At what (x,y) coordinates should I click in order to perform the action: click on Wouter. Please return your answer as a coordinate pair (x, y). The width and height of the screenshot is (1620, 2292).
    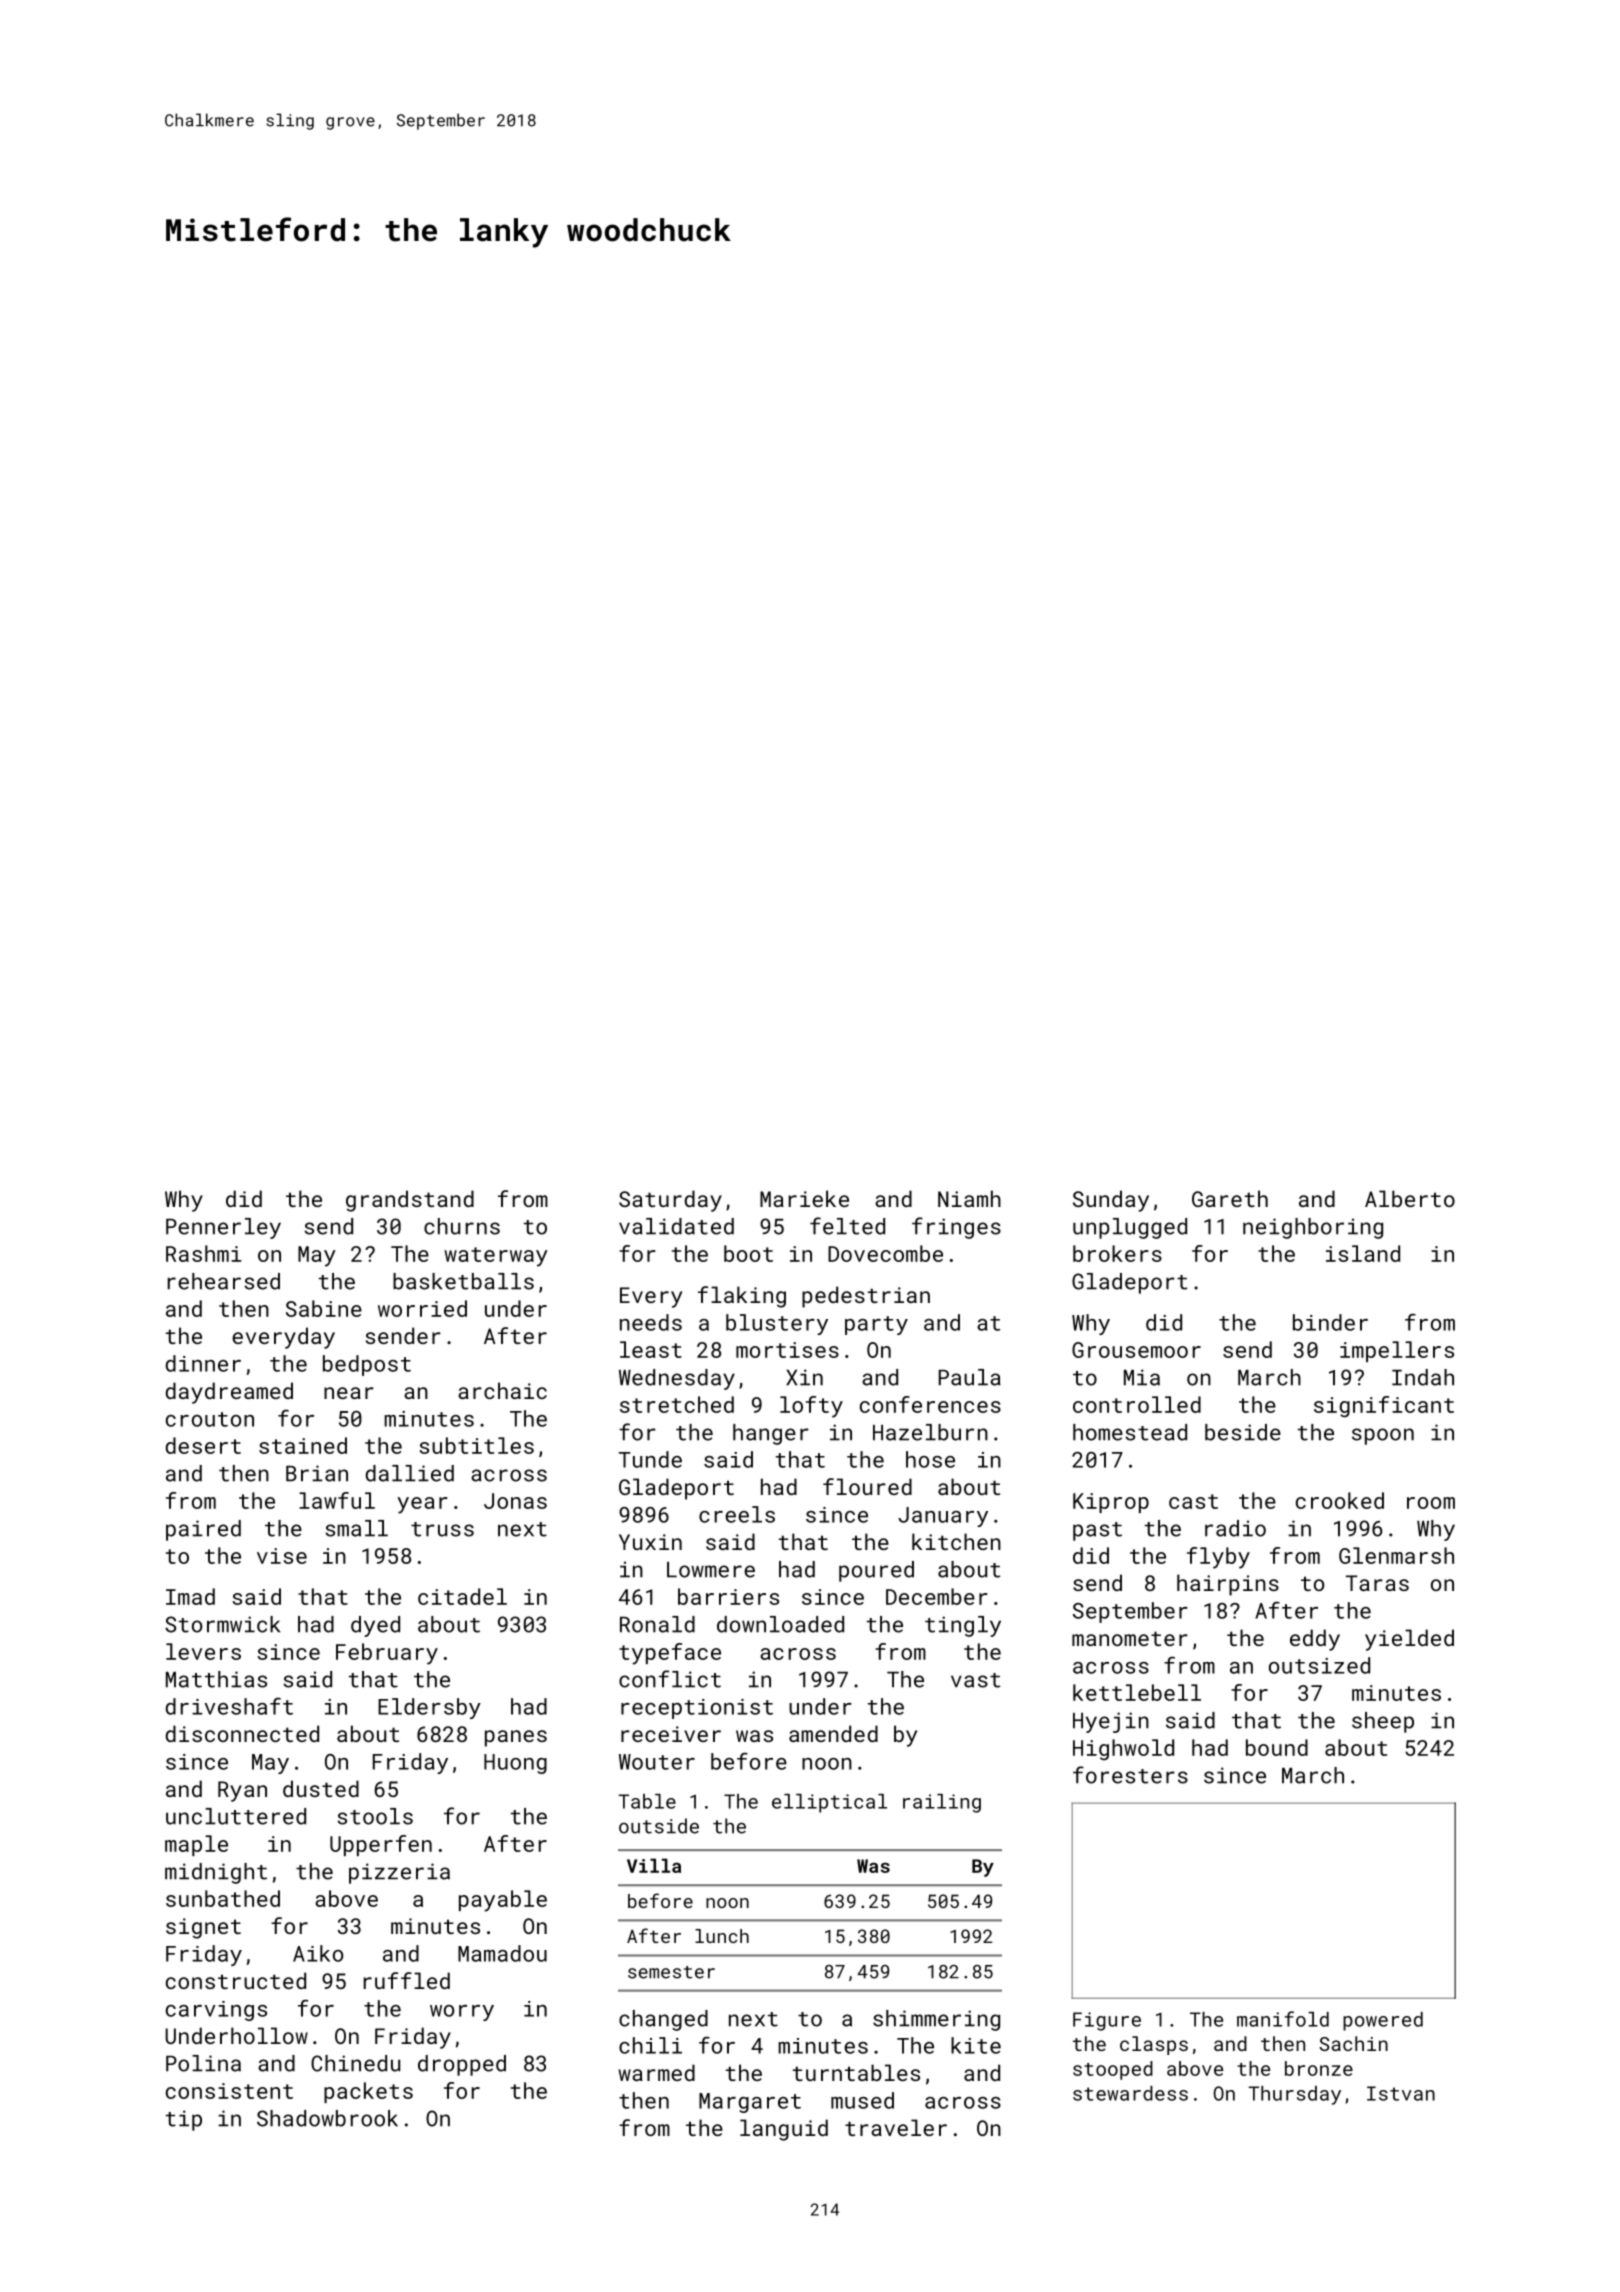
    Looking at the image, I should click on (657, 1762).
